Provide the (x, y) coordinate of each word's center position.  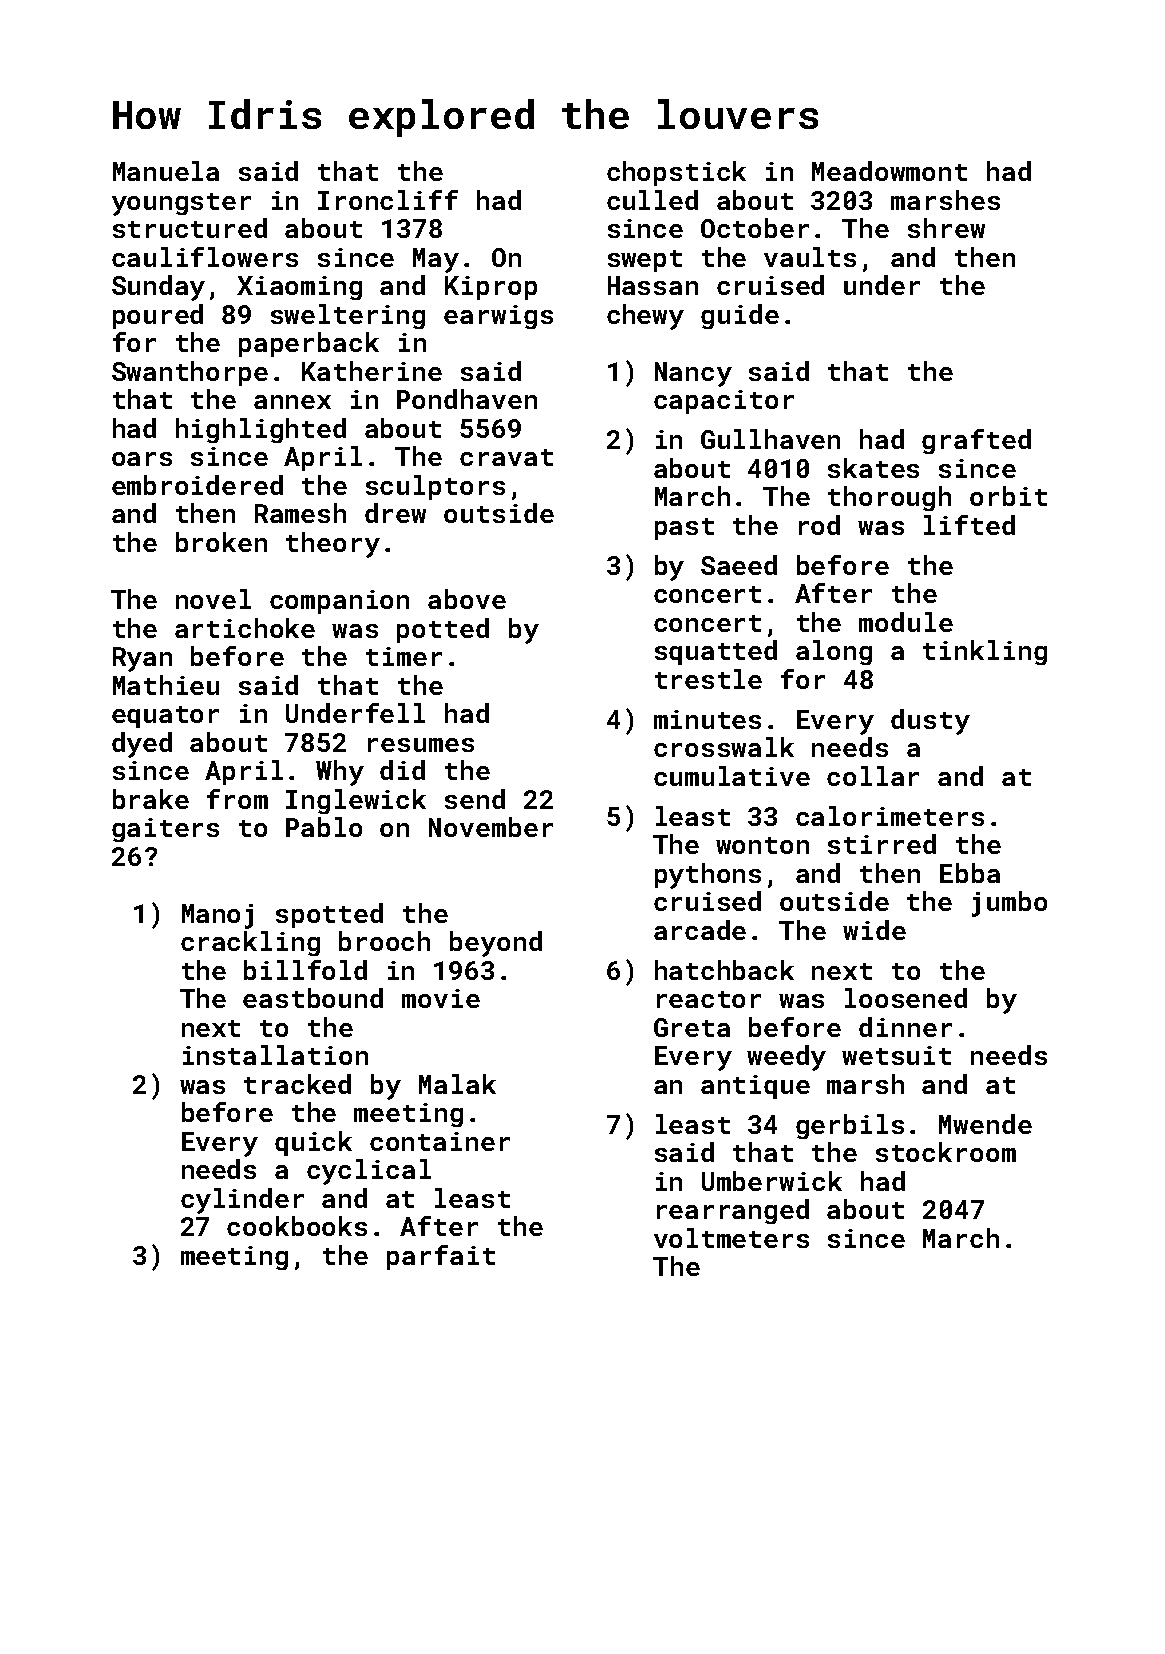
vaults (810, 257)
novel (213, 599)
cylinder (242, 1201)
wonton (762, 845)
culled (652, 200)
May (436, 260)
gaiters (165, 830)
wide (874, 930)
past (684, 529)
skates (873, 468)
